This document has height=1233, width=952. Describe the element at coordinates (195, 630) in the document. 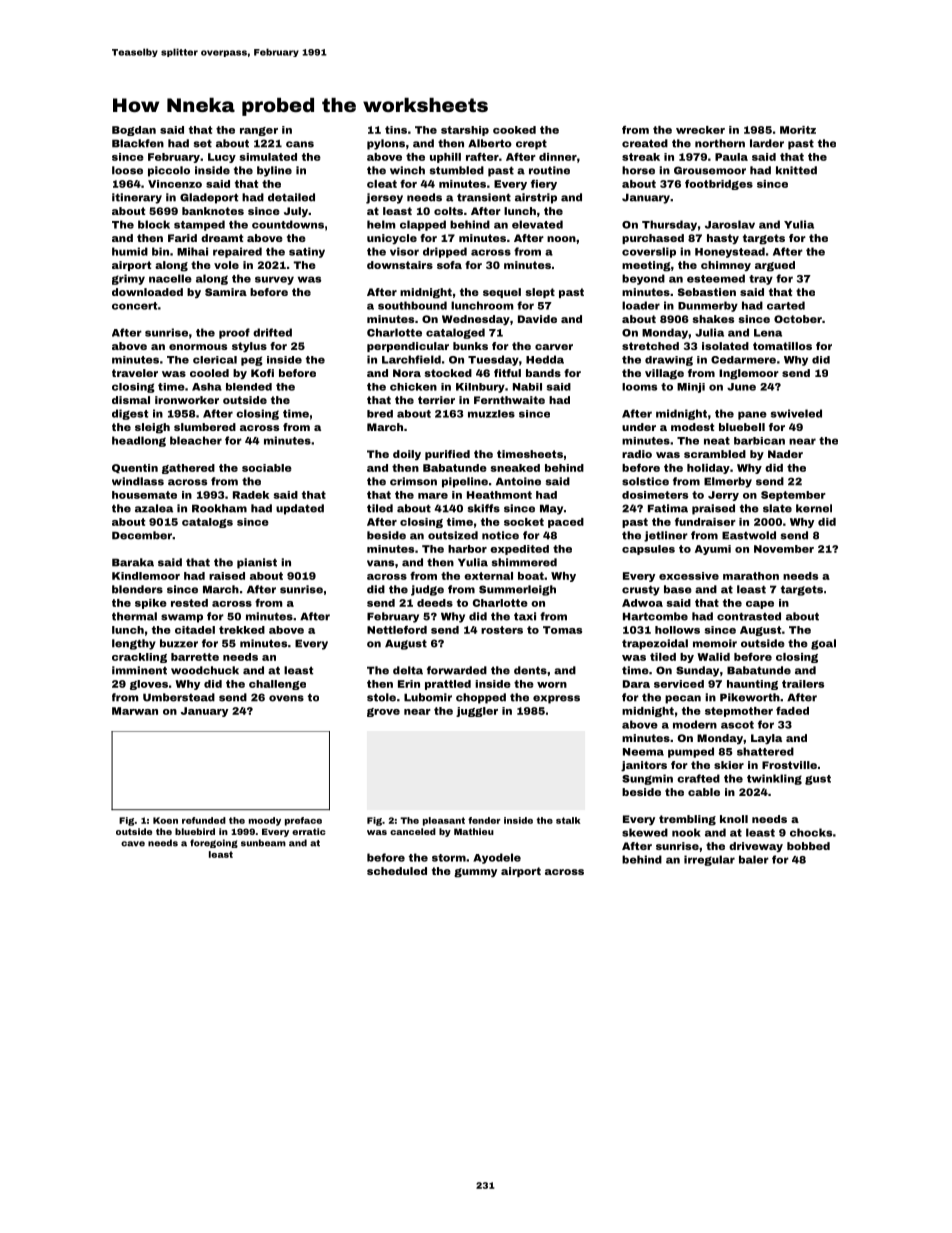

I see `citadel` at that location.
